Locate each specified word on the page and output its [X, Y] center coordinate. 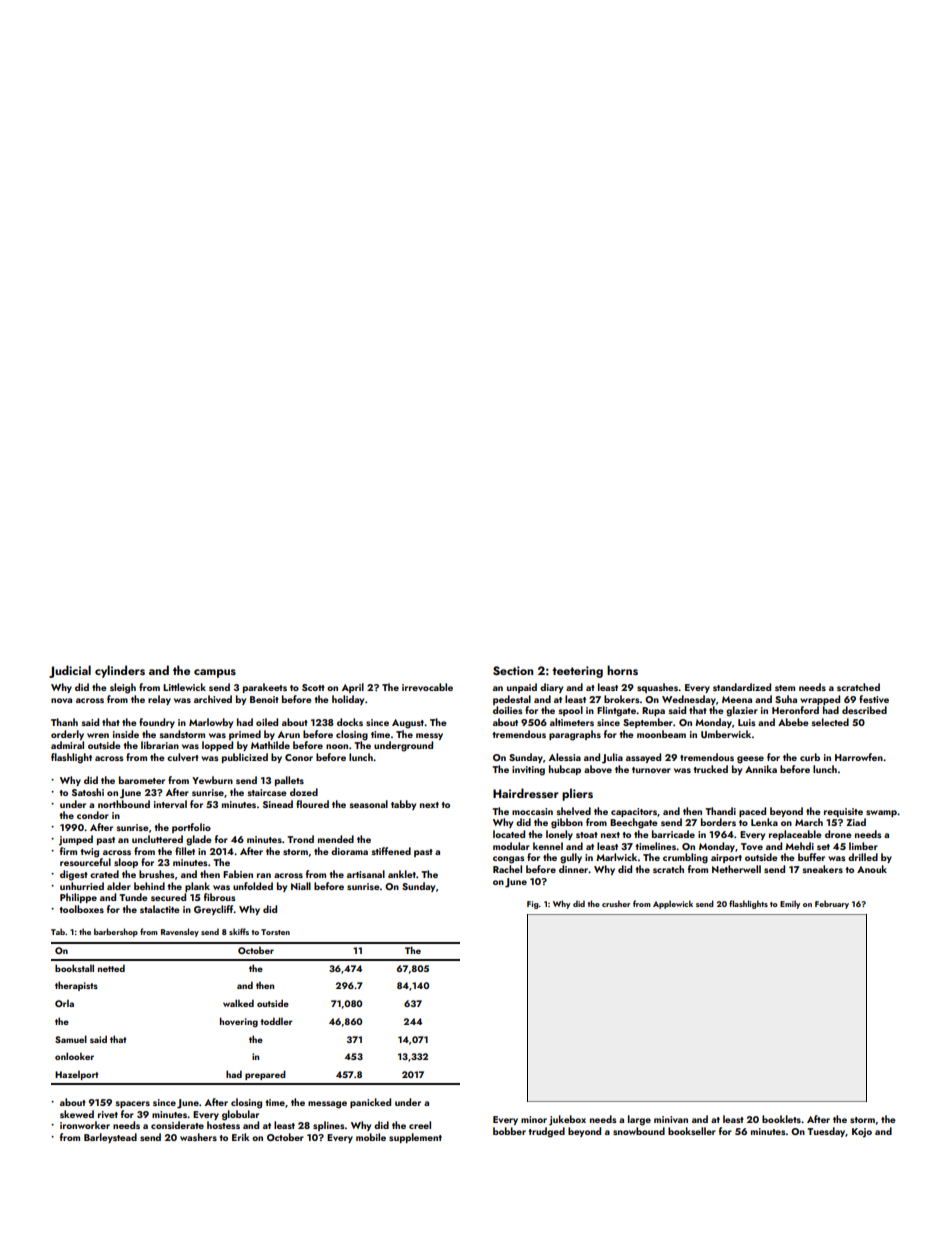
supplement [415, 1138]
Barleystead [110, 1138]
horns [622, 670]
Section [513, 671]
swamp [881, 813]
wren [98, 735]
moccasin [532, 811]
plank [197, 887]
